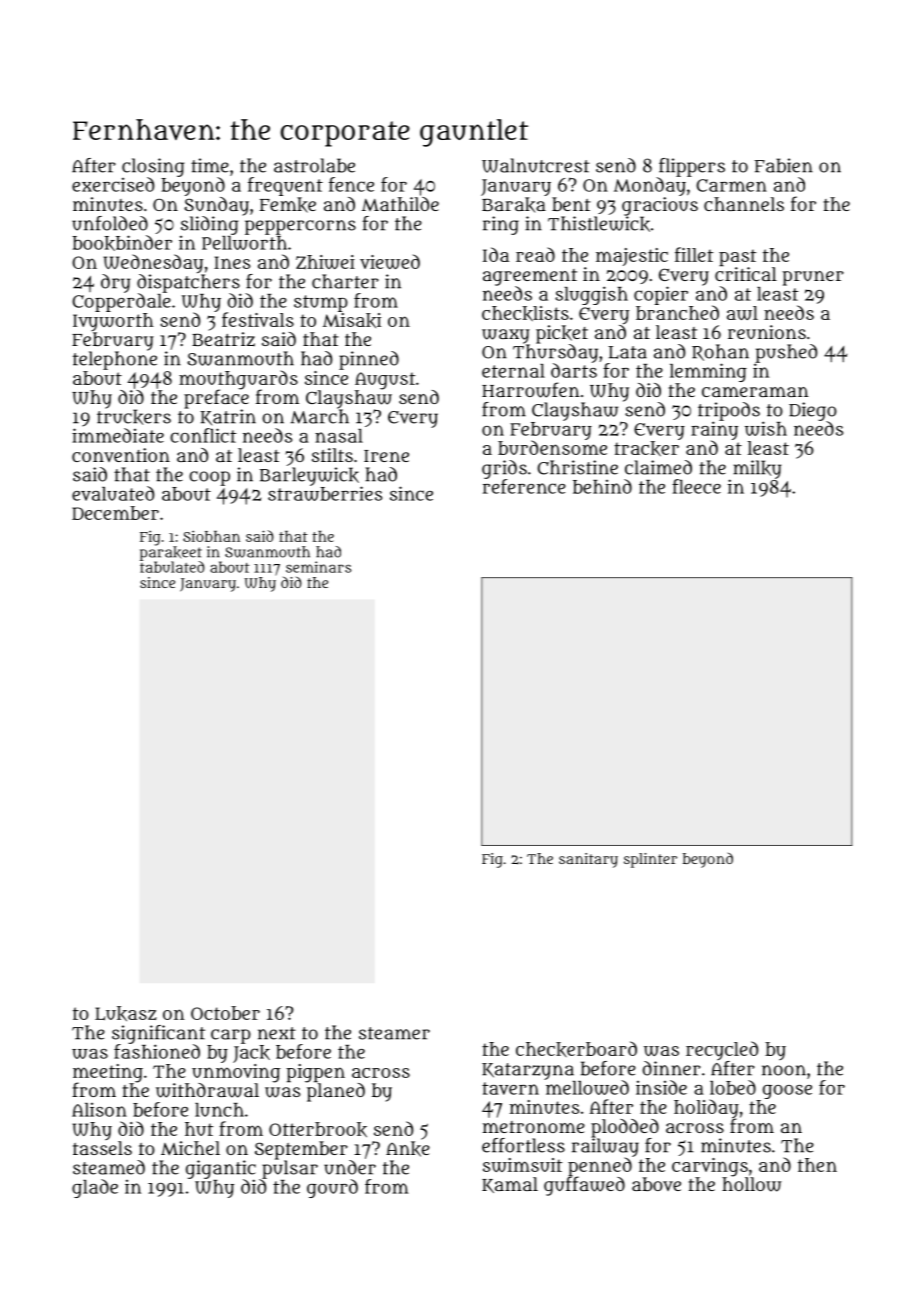 This screenshot has height=1314, width=924. What do you see at coordinates (510, 1185) in the screenshot?
I see `Kamal` at bounding box center [510, 1185].
